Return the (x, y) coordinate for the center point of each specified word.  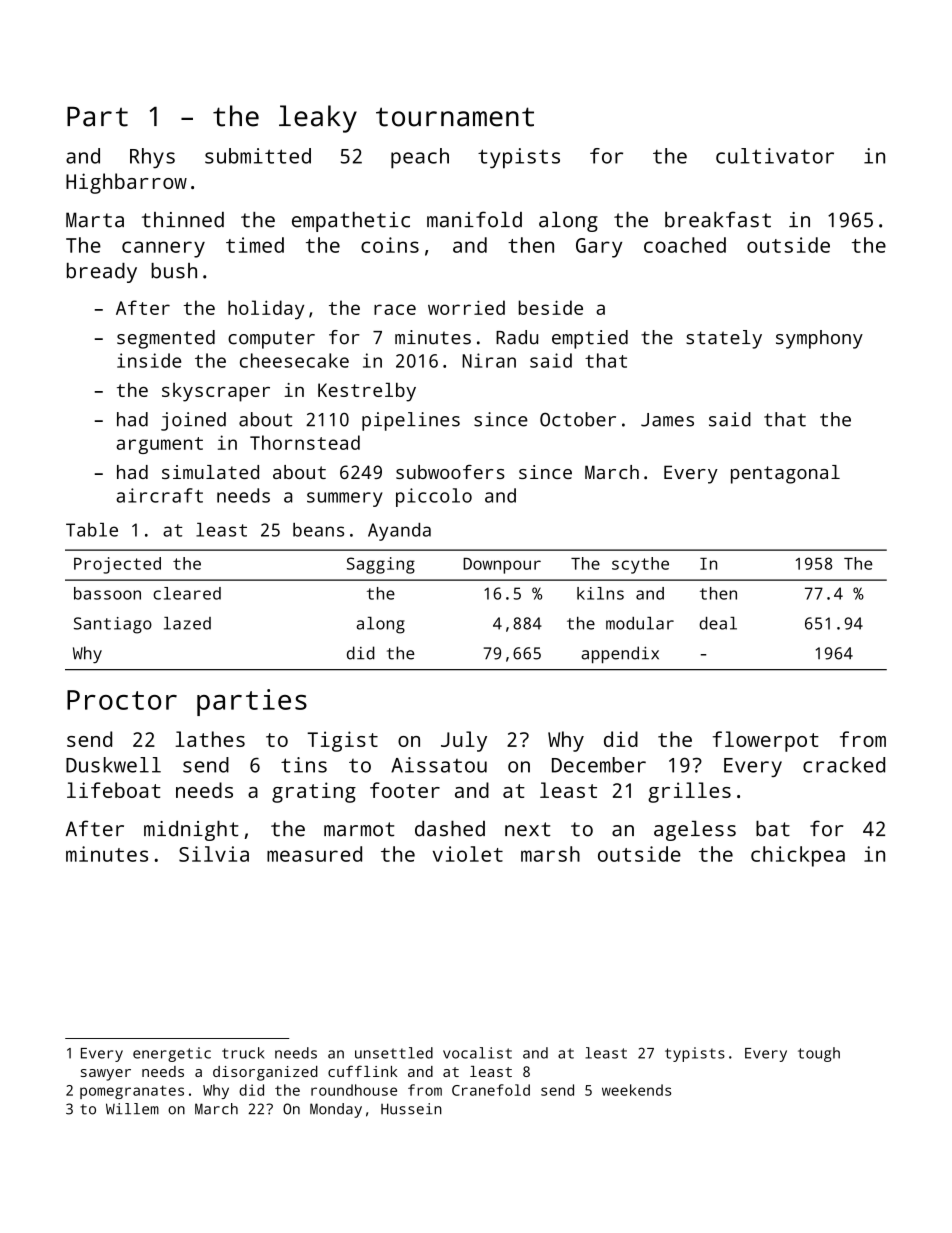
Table (92, 530)
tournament (455, 117)
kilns (600, 593)
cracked (844, 765)
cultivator (775, 156)
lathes (210, 739)
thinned (183, 220)
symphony (819, 339)
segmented (166, 339)
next (527, 829)
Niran (489, 360)
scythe (640, 565)
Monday (336, 1110)
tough (819, 1054)
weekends (636, 1090)
